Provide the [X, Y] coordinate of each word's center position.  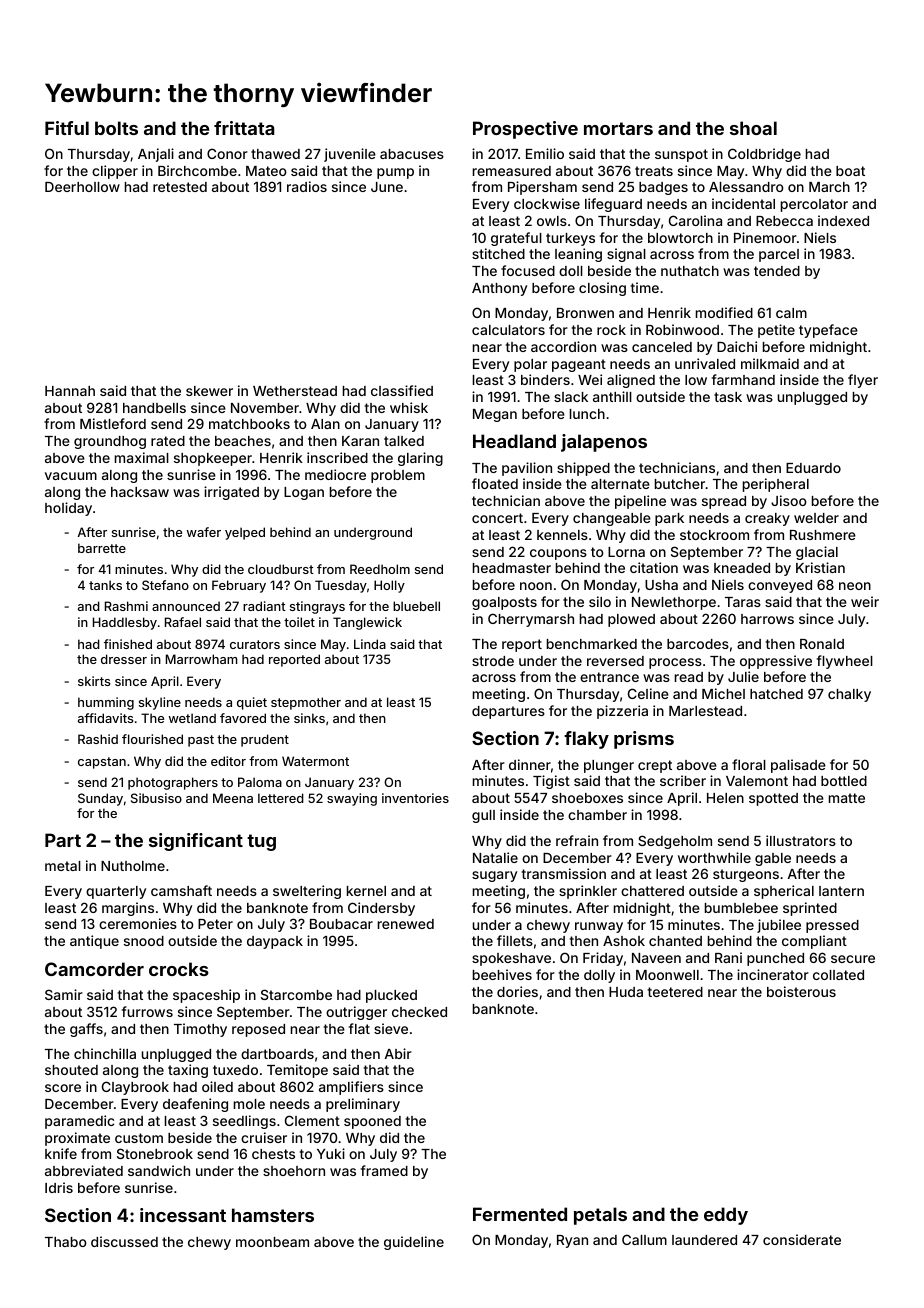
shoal [753, 128]
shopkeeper [213, 459]
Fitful [67, 128]
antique [94, 942]
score [63, 1088]
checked [419, 1012]
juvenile [350, 155]
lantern [841, 891]
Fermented [520, 1214]
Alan [325, 424]
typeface [828, 331]
